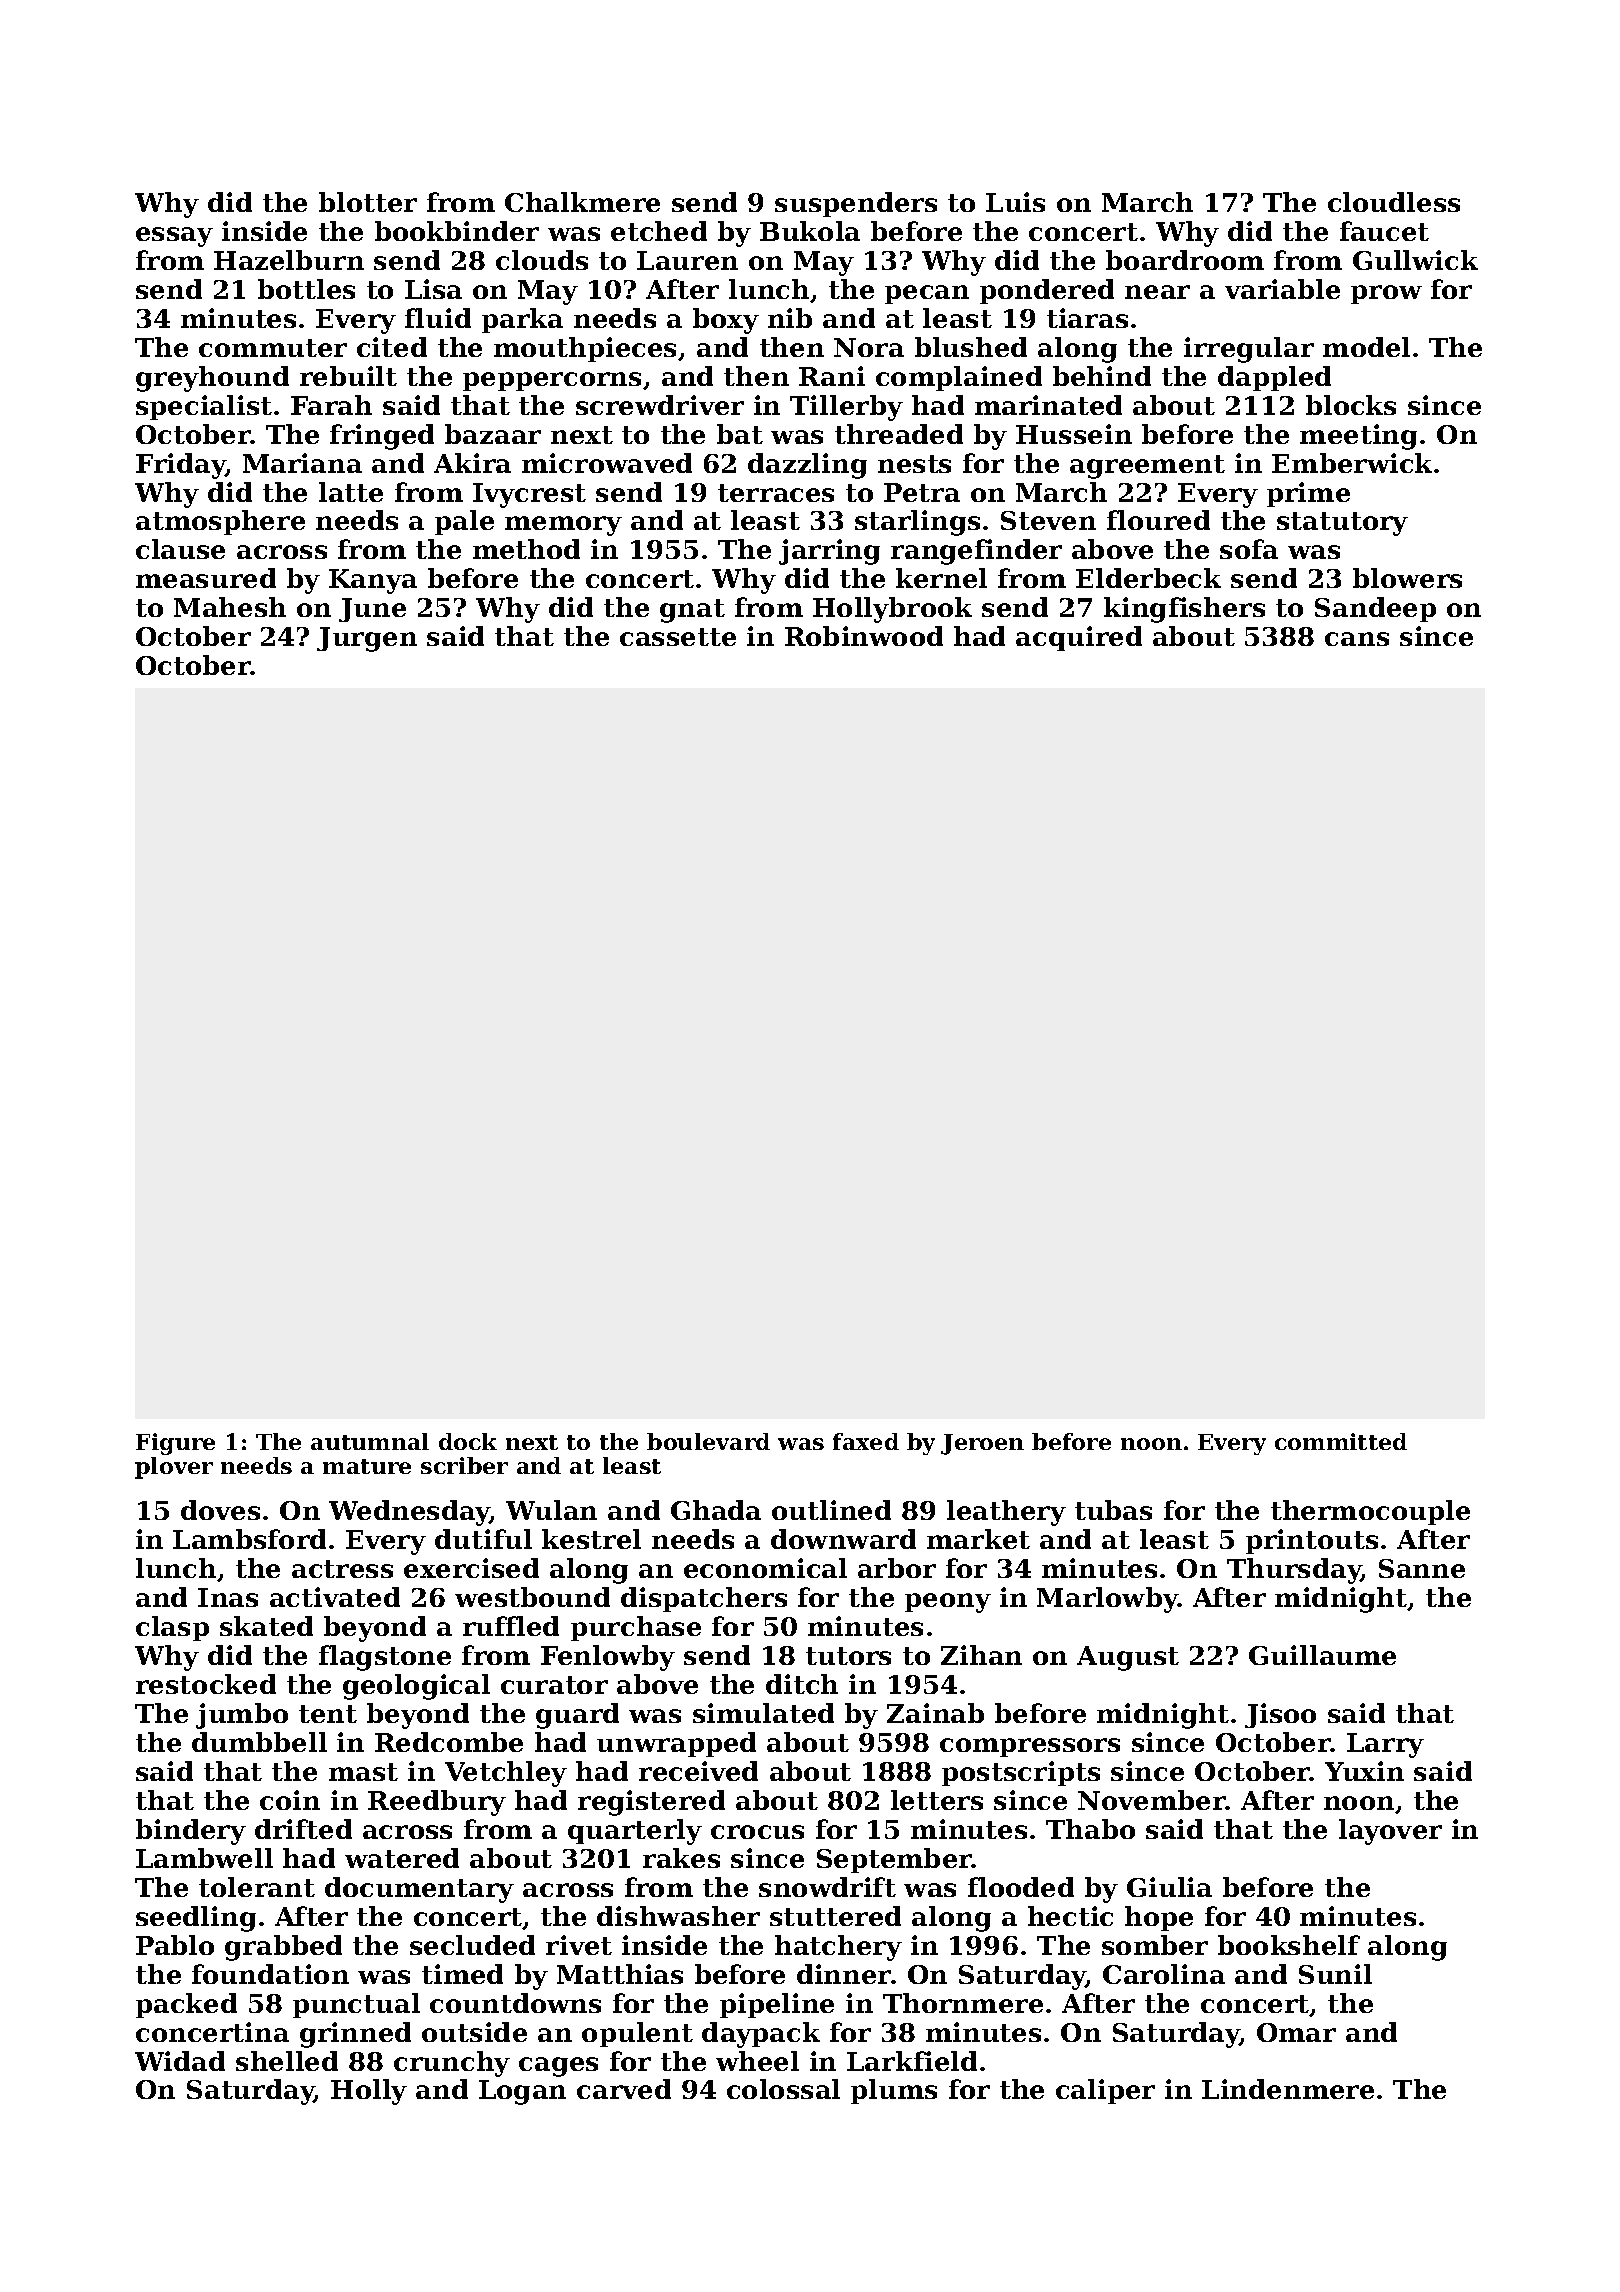 Image resolution: width=1620 pixels, height=2292 pixels. I want to click on Robinwood, so click(864, 636).
